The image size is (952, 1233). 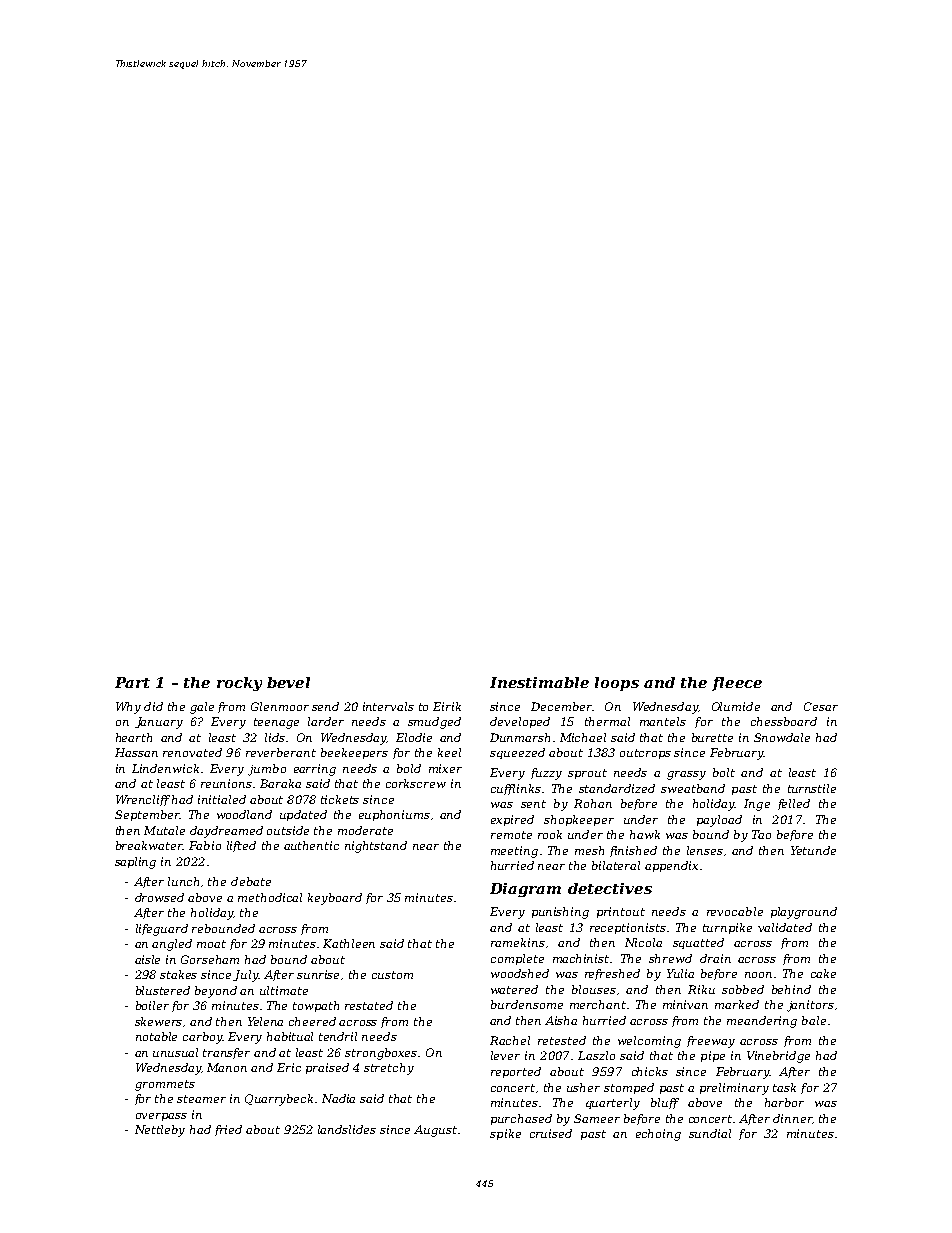 What do you see at coordinates (693, 788) in the screenshot?
I see `sweatband` at bounding box center [693, 788].
